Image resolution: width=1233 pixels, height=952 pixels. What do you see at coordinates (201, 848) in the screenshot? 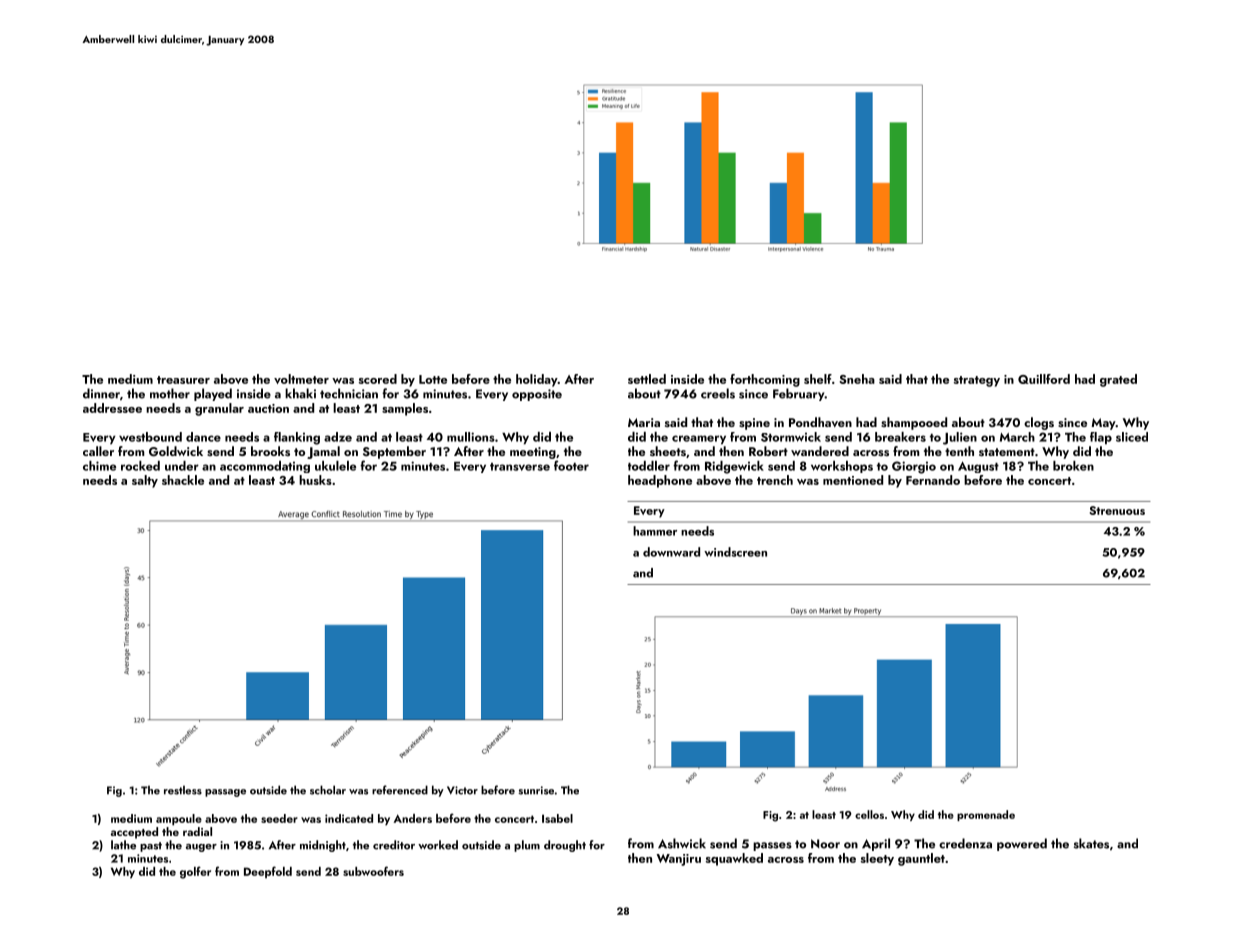
I see `auger` at bounding box center [201, 848].
